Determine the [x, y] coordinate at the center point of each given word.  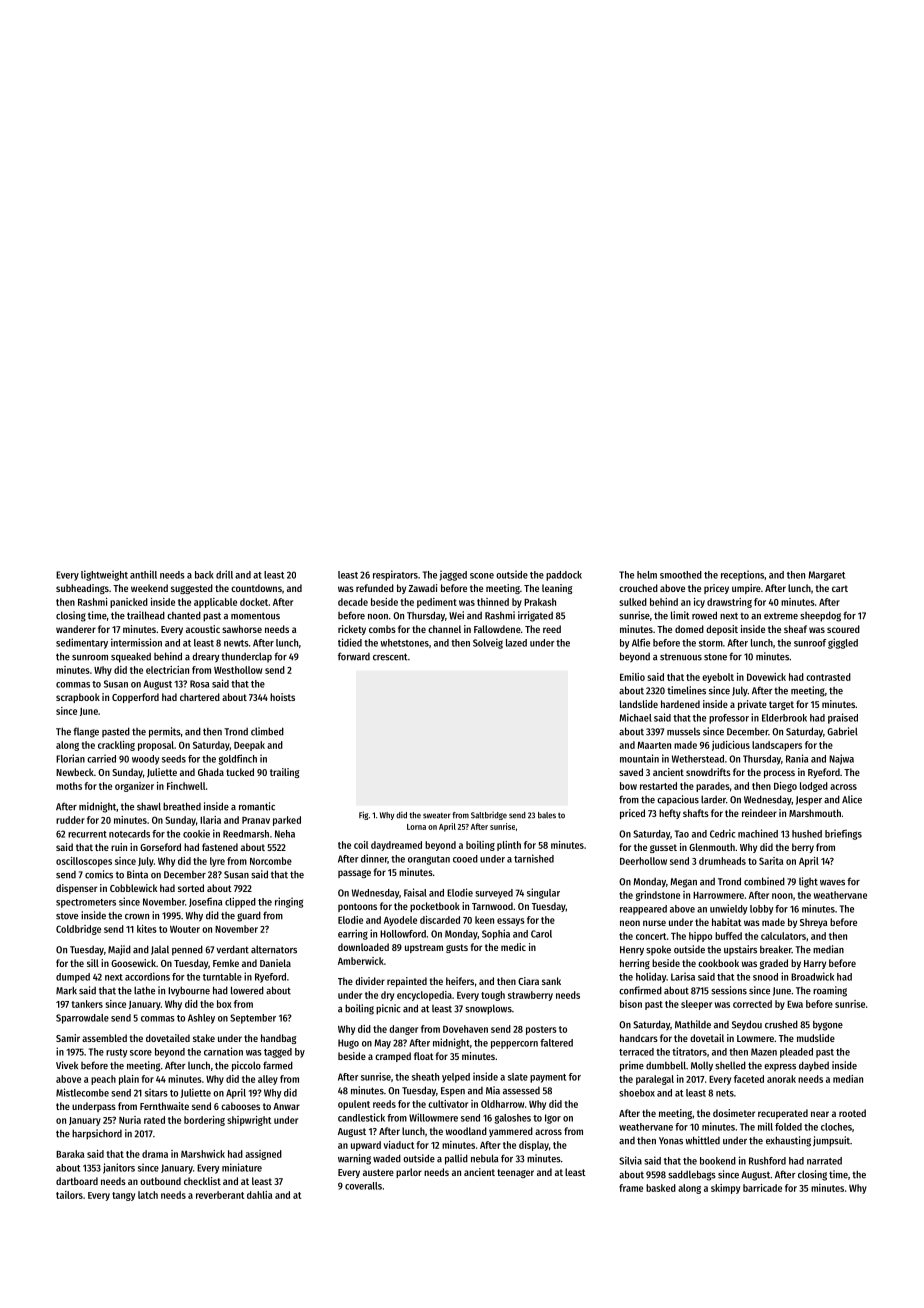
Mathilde [693, 1024]
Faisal [415, 892]
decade [353, 602]
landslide [639, 704]
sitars [156, 1092]
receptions [742, 575]
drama [155, 1154]
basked [661, 1188]
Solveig [488, 643]
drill [224, 574]
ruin [119, 847]
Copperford [135, 698]
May [383, 1044]
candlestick [361, 1117]
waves [832, 883]
